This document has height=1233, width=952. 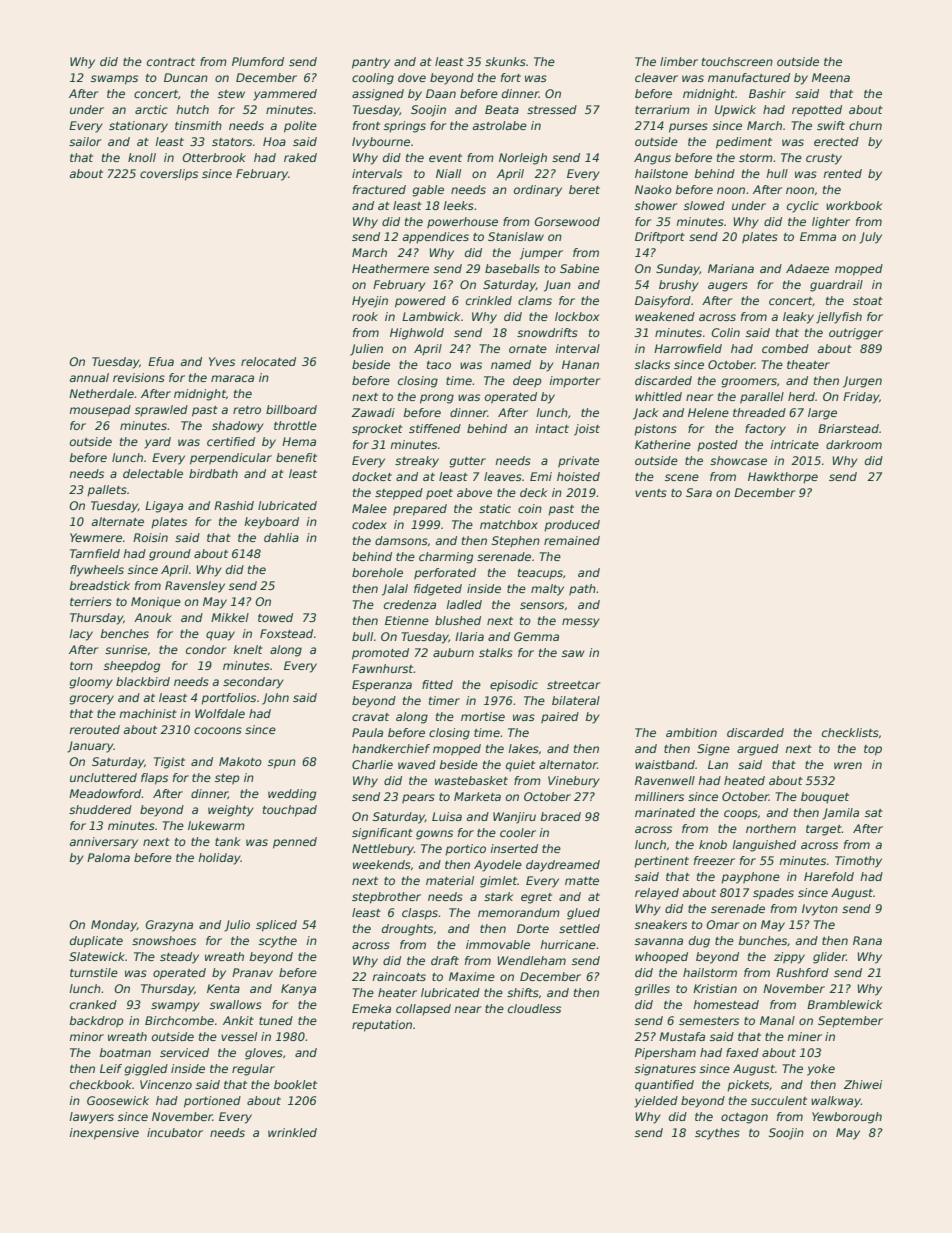 I want to click on Hawkthorpe, so click(x=783, y=478).
